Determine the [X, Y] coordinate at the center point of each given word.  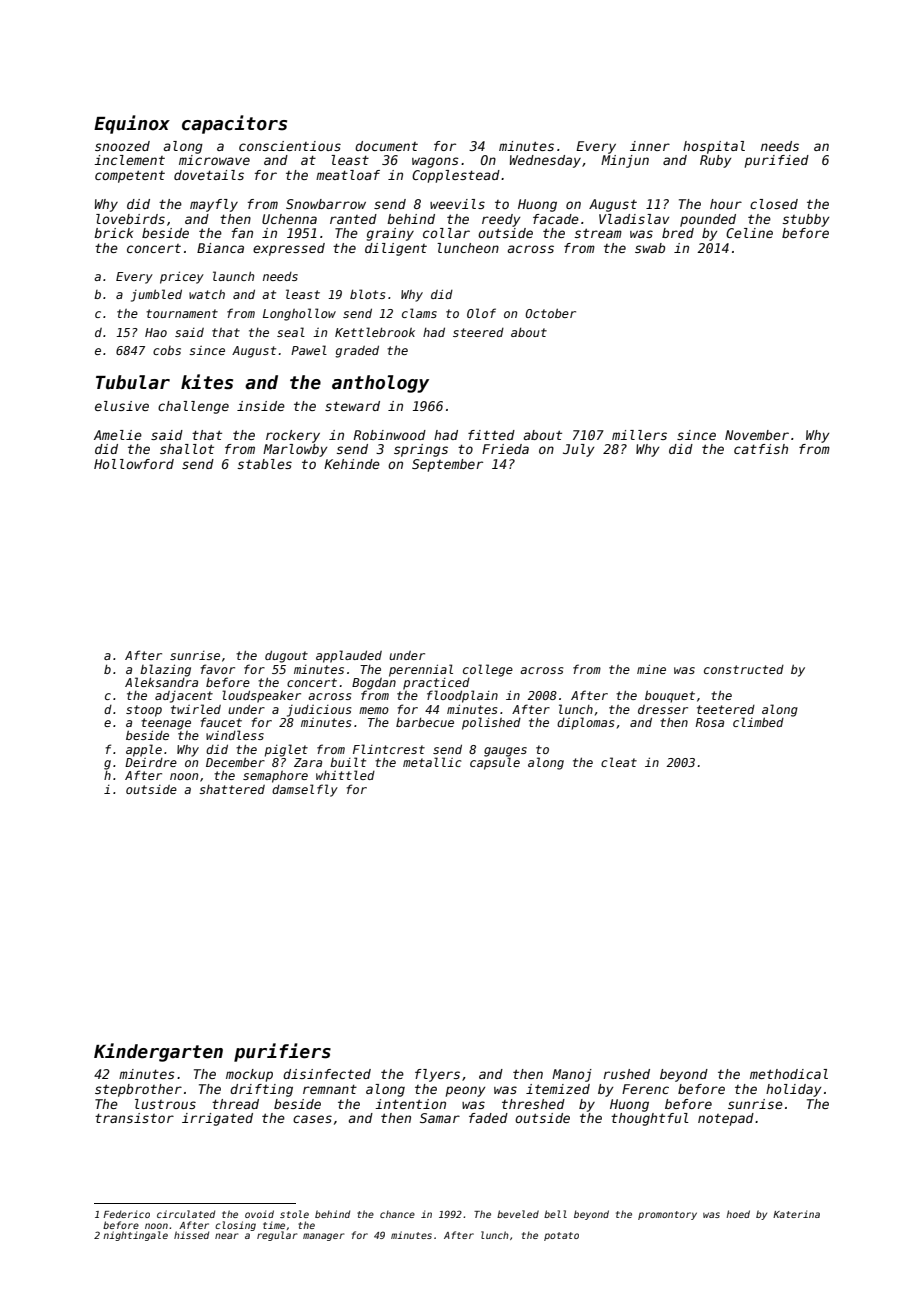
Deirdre [151, 762]
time [274, 1225]
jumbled [156, 295]
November [757, 435]
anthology [380, 384]
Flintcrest [389, 749]
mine [651, 669]
